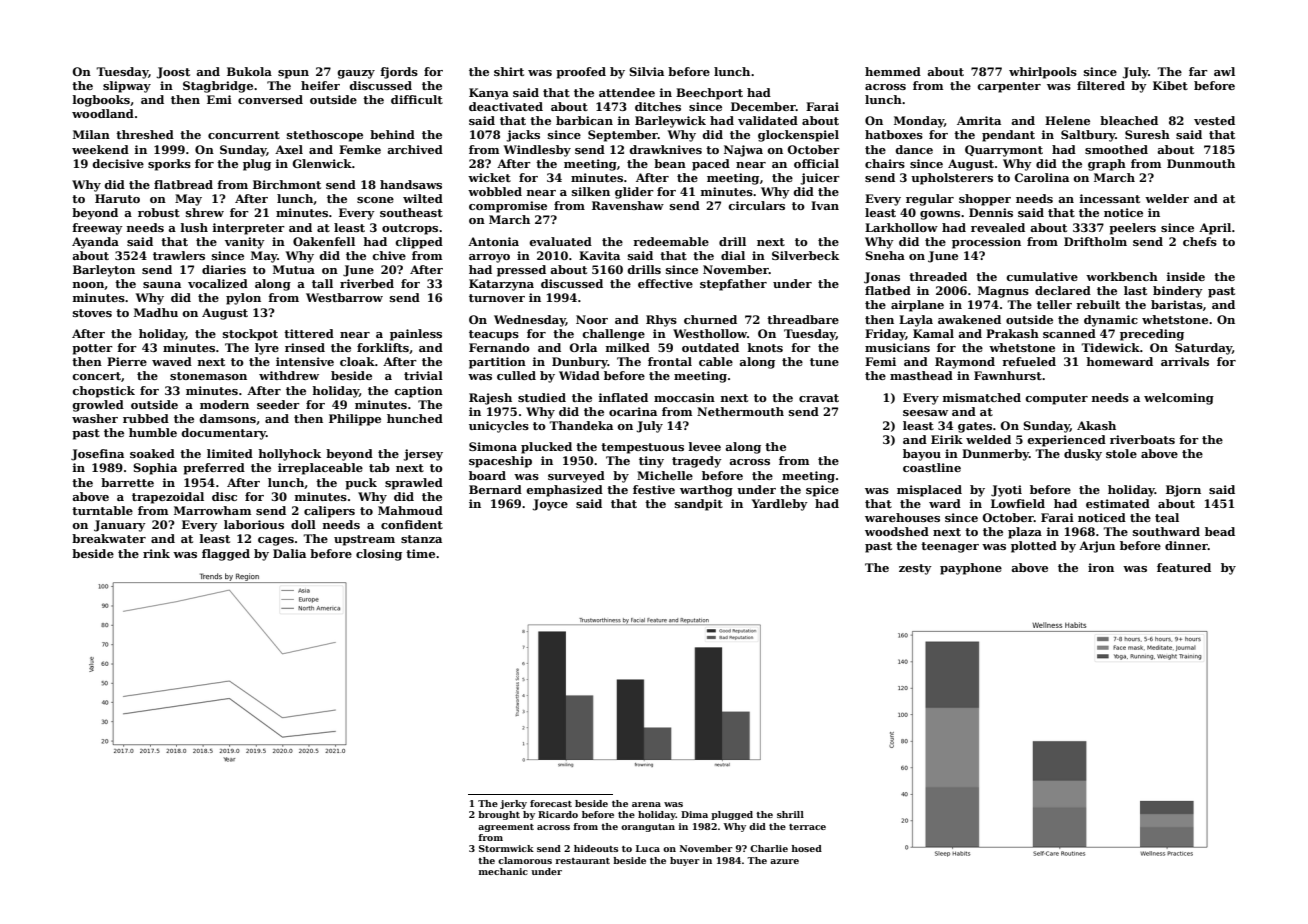 The image size is (1308, 924). I want to click on trapezoidal, so click(168, 498).
